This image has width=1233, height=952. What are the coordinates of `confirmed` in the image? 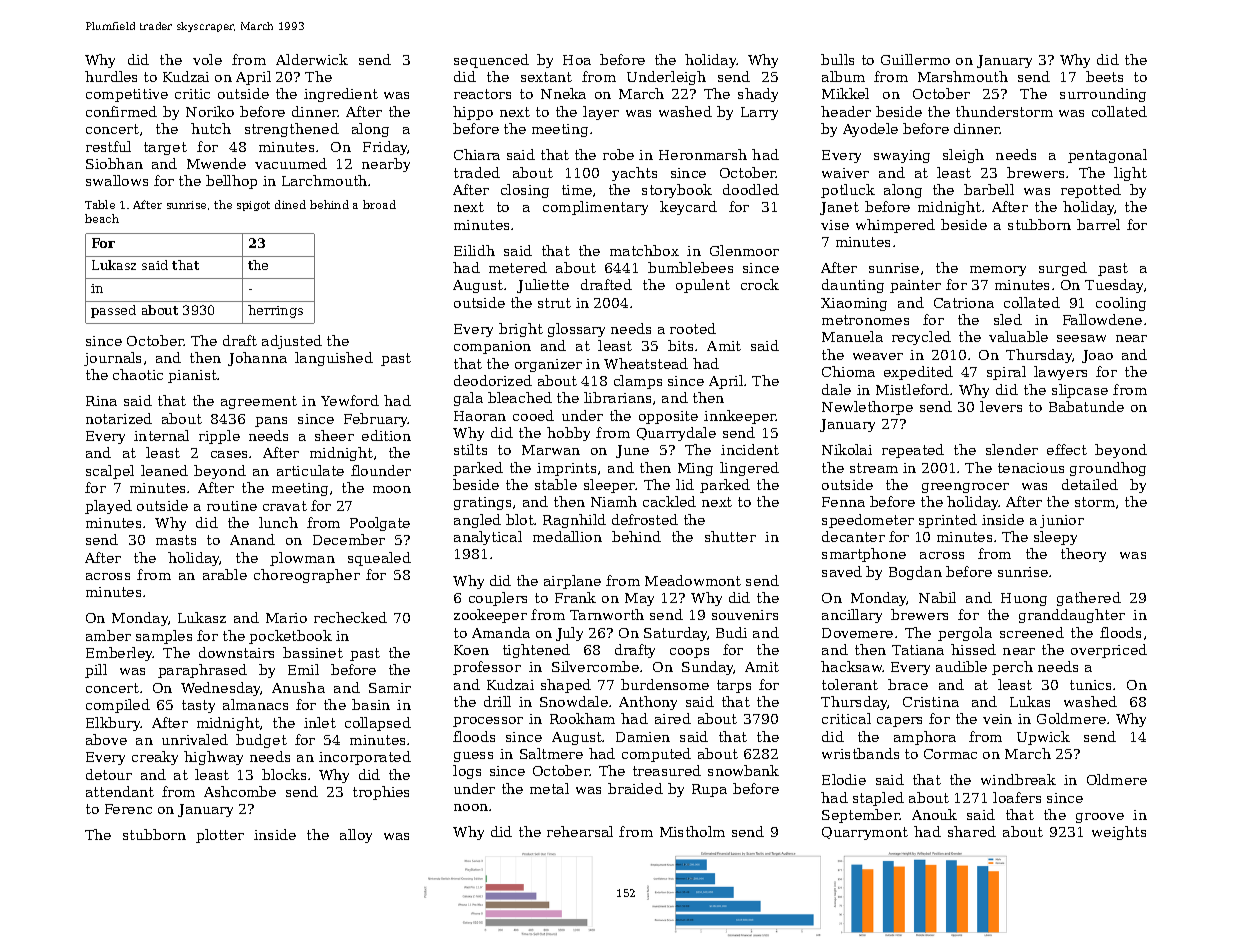 It's located at (121, 111).
